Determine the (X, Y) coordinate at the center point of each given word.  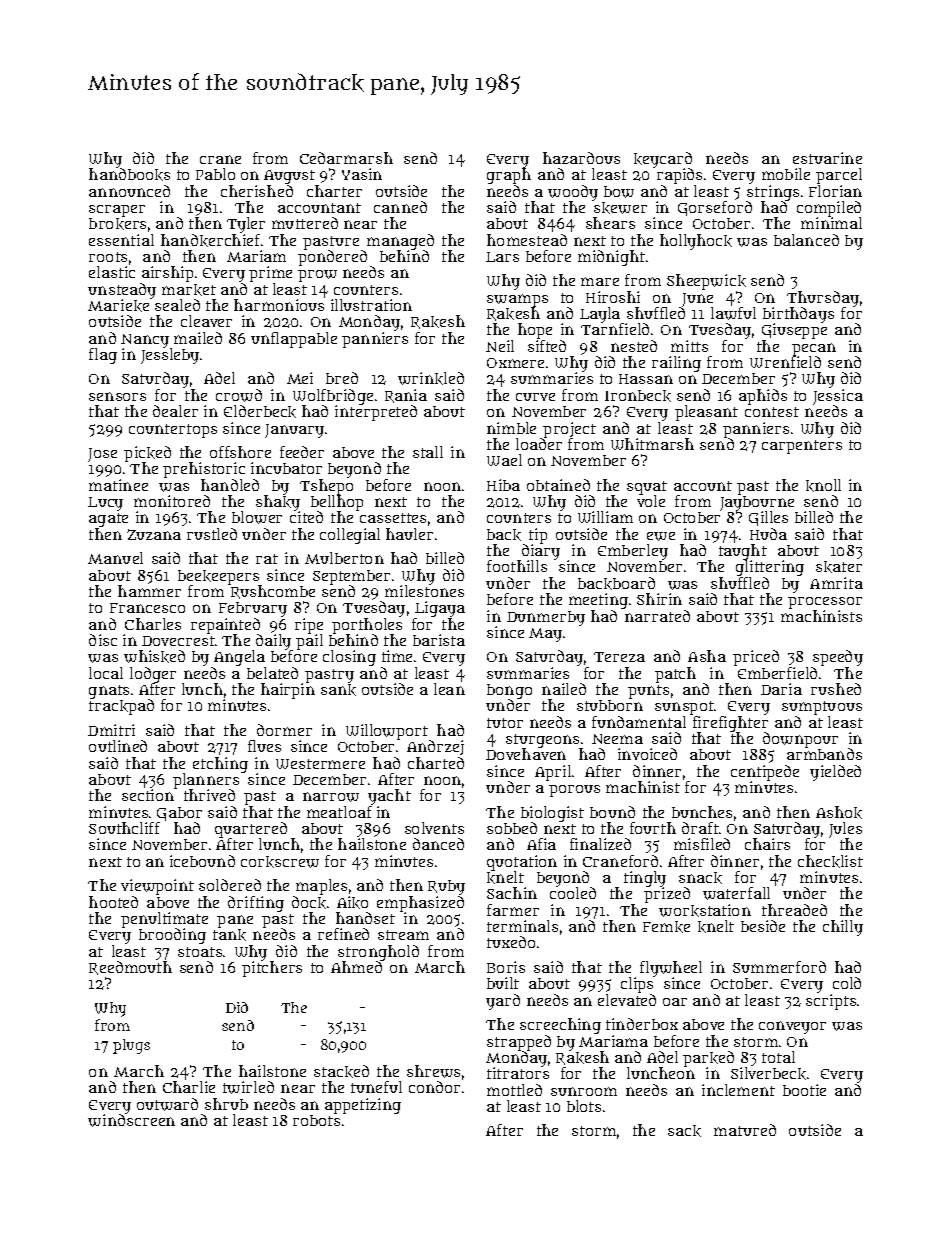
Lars (502, 257)
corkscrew (280, 862)
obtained (558, 485)
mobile (786, 174)
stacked (341, 1071)
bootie (804, 1090)
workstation (705, 910)
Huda (768, 534)
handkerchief (210, 240)
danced (438, 844)
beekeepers (218, 577)
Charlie (189, 1087)
